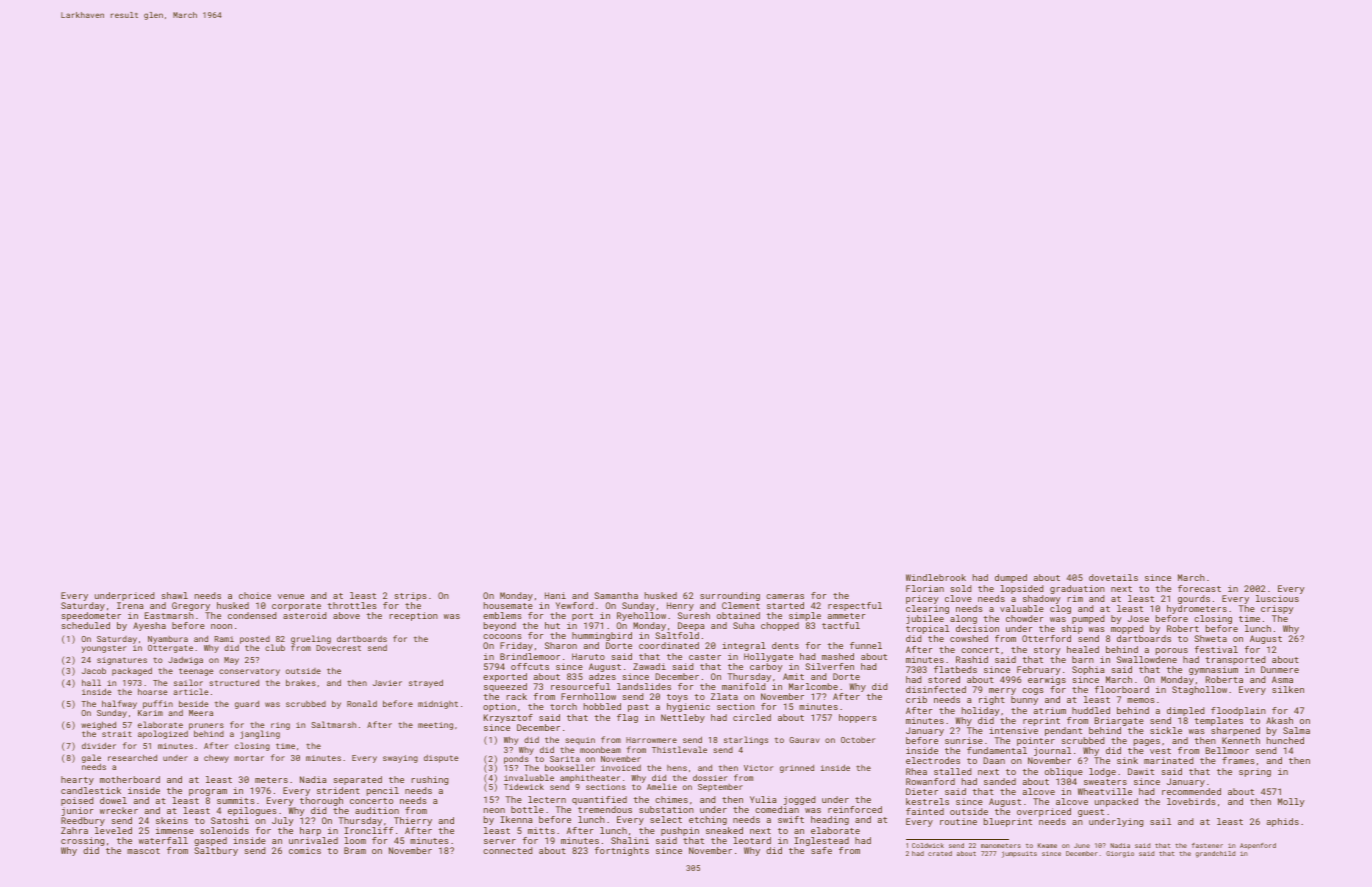 This screenshot has height=887, width=1372. What do you see at coordinates (855, 606) in the screenshot?
I see `respectful` at bounding box center [855, 606].
